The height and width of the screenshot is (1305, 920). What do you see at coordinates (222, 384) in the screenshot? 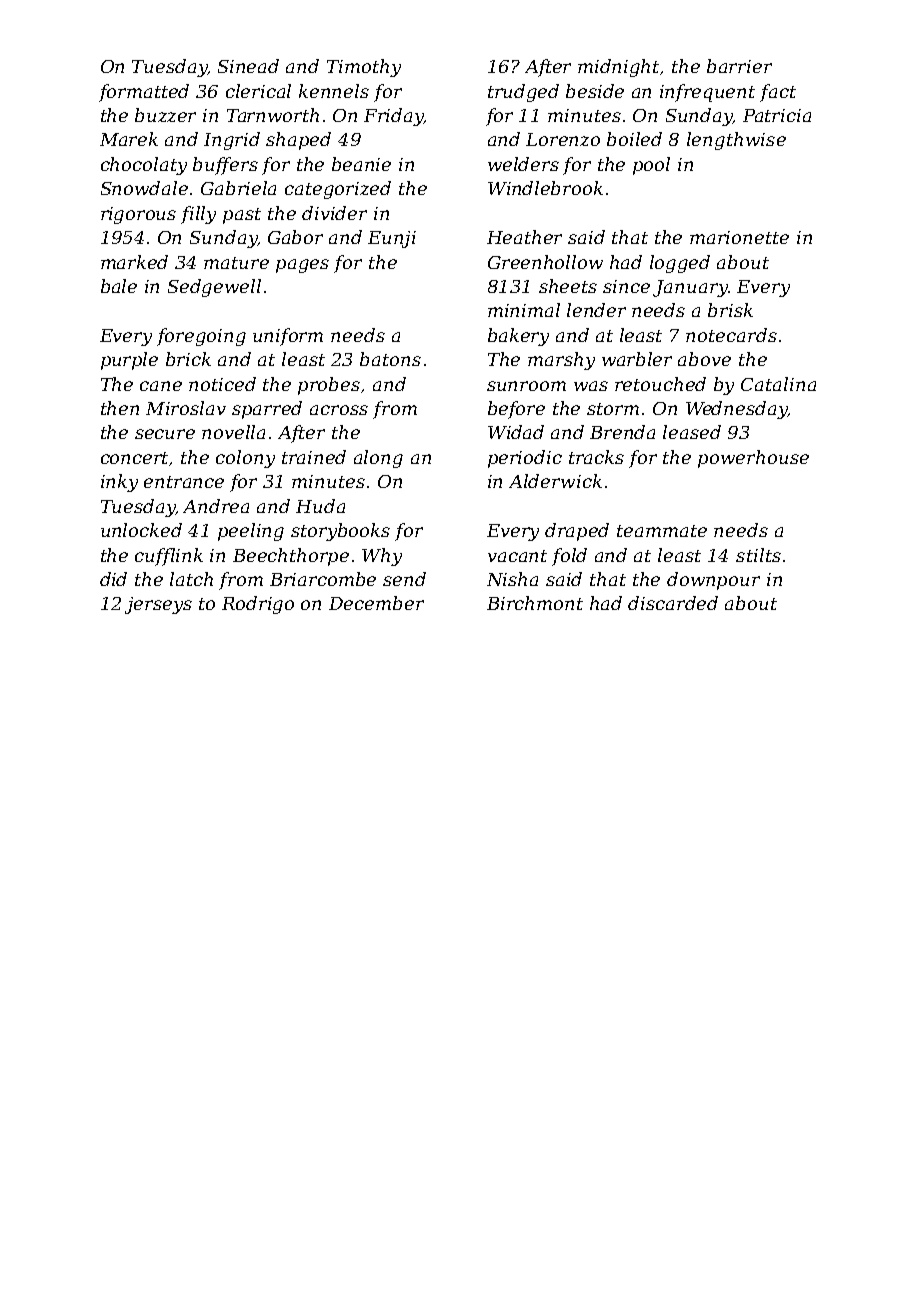
I see `noticed` at bounding box center [222, 384].
